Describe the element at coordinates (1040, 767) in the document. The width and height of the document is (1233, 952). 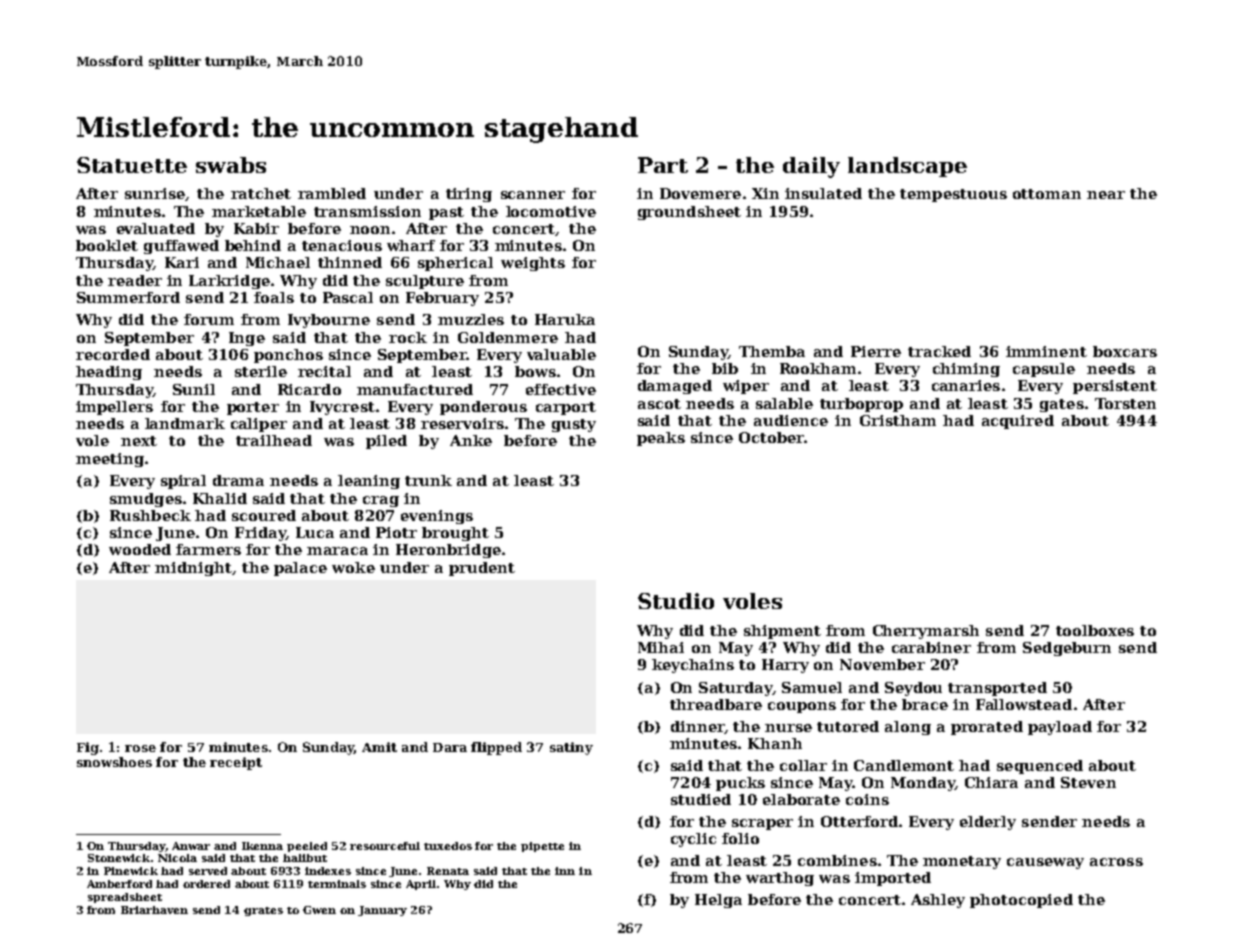
I see `sequenced` at that location.
